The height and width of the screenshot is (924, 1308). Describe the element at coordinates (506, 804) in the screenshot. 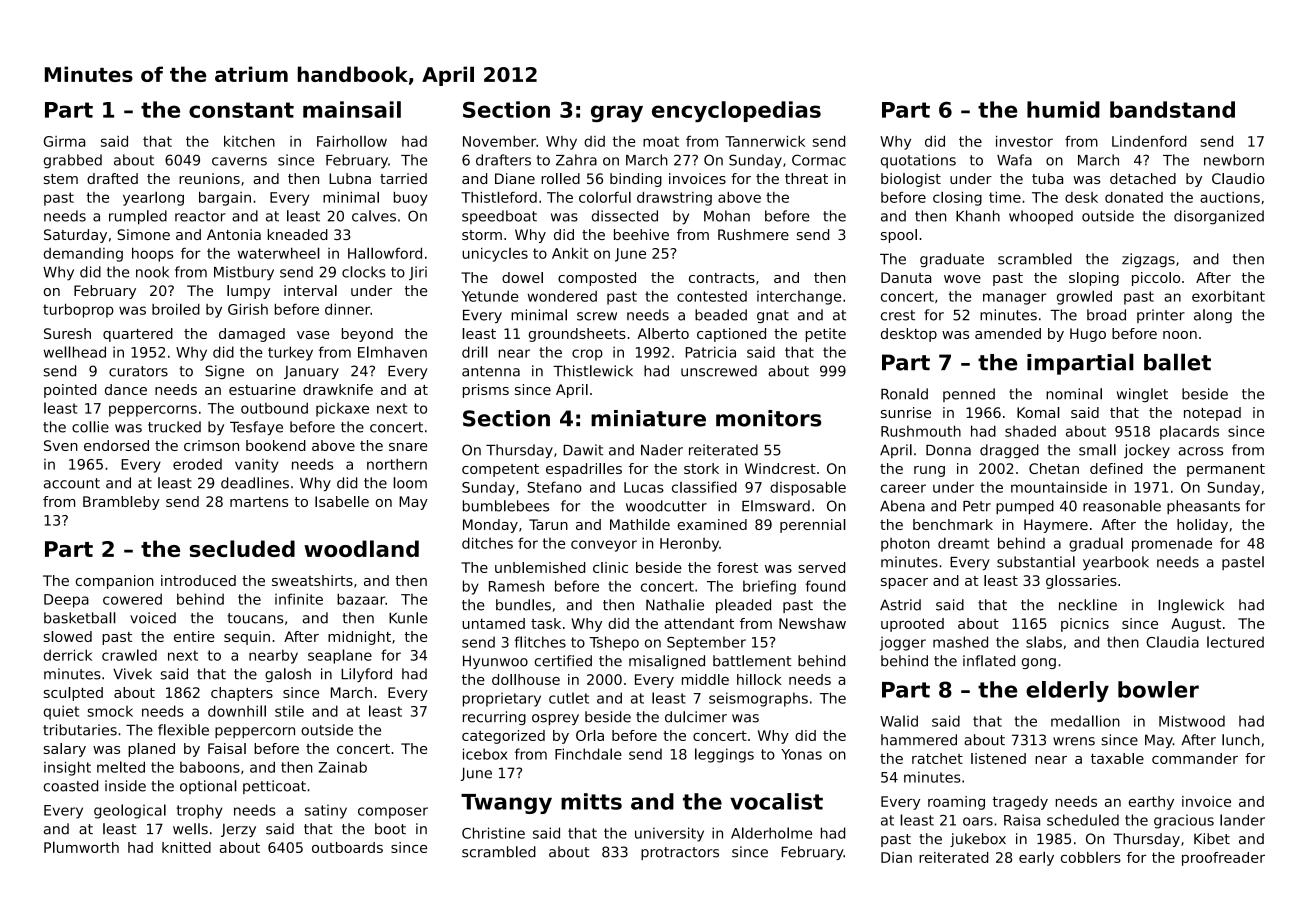

I see `Twangy` at that location.
